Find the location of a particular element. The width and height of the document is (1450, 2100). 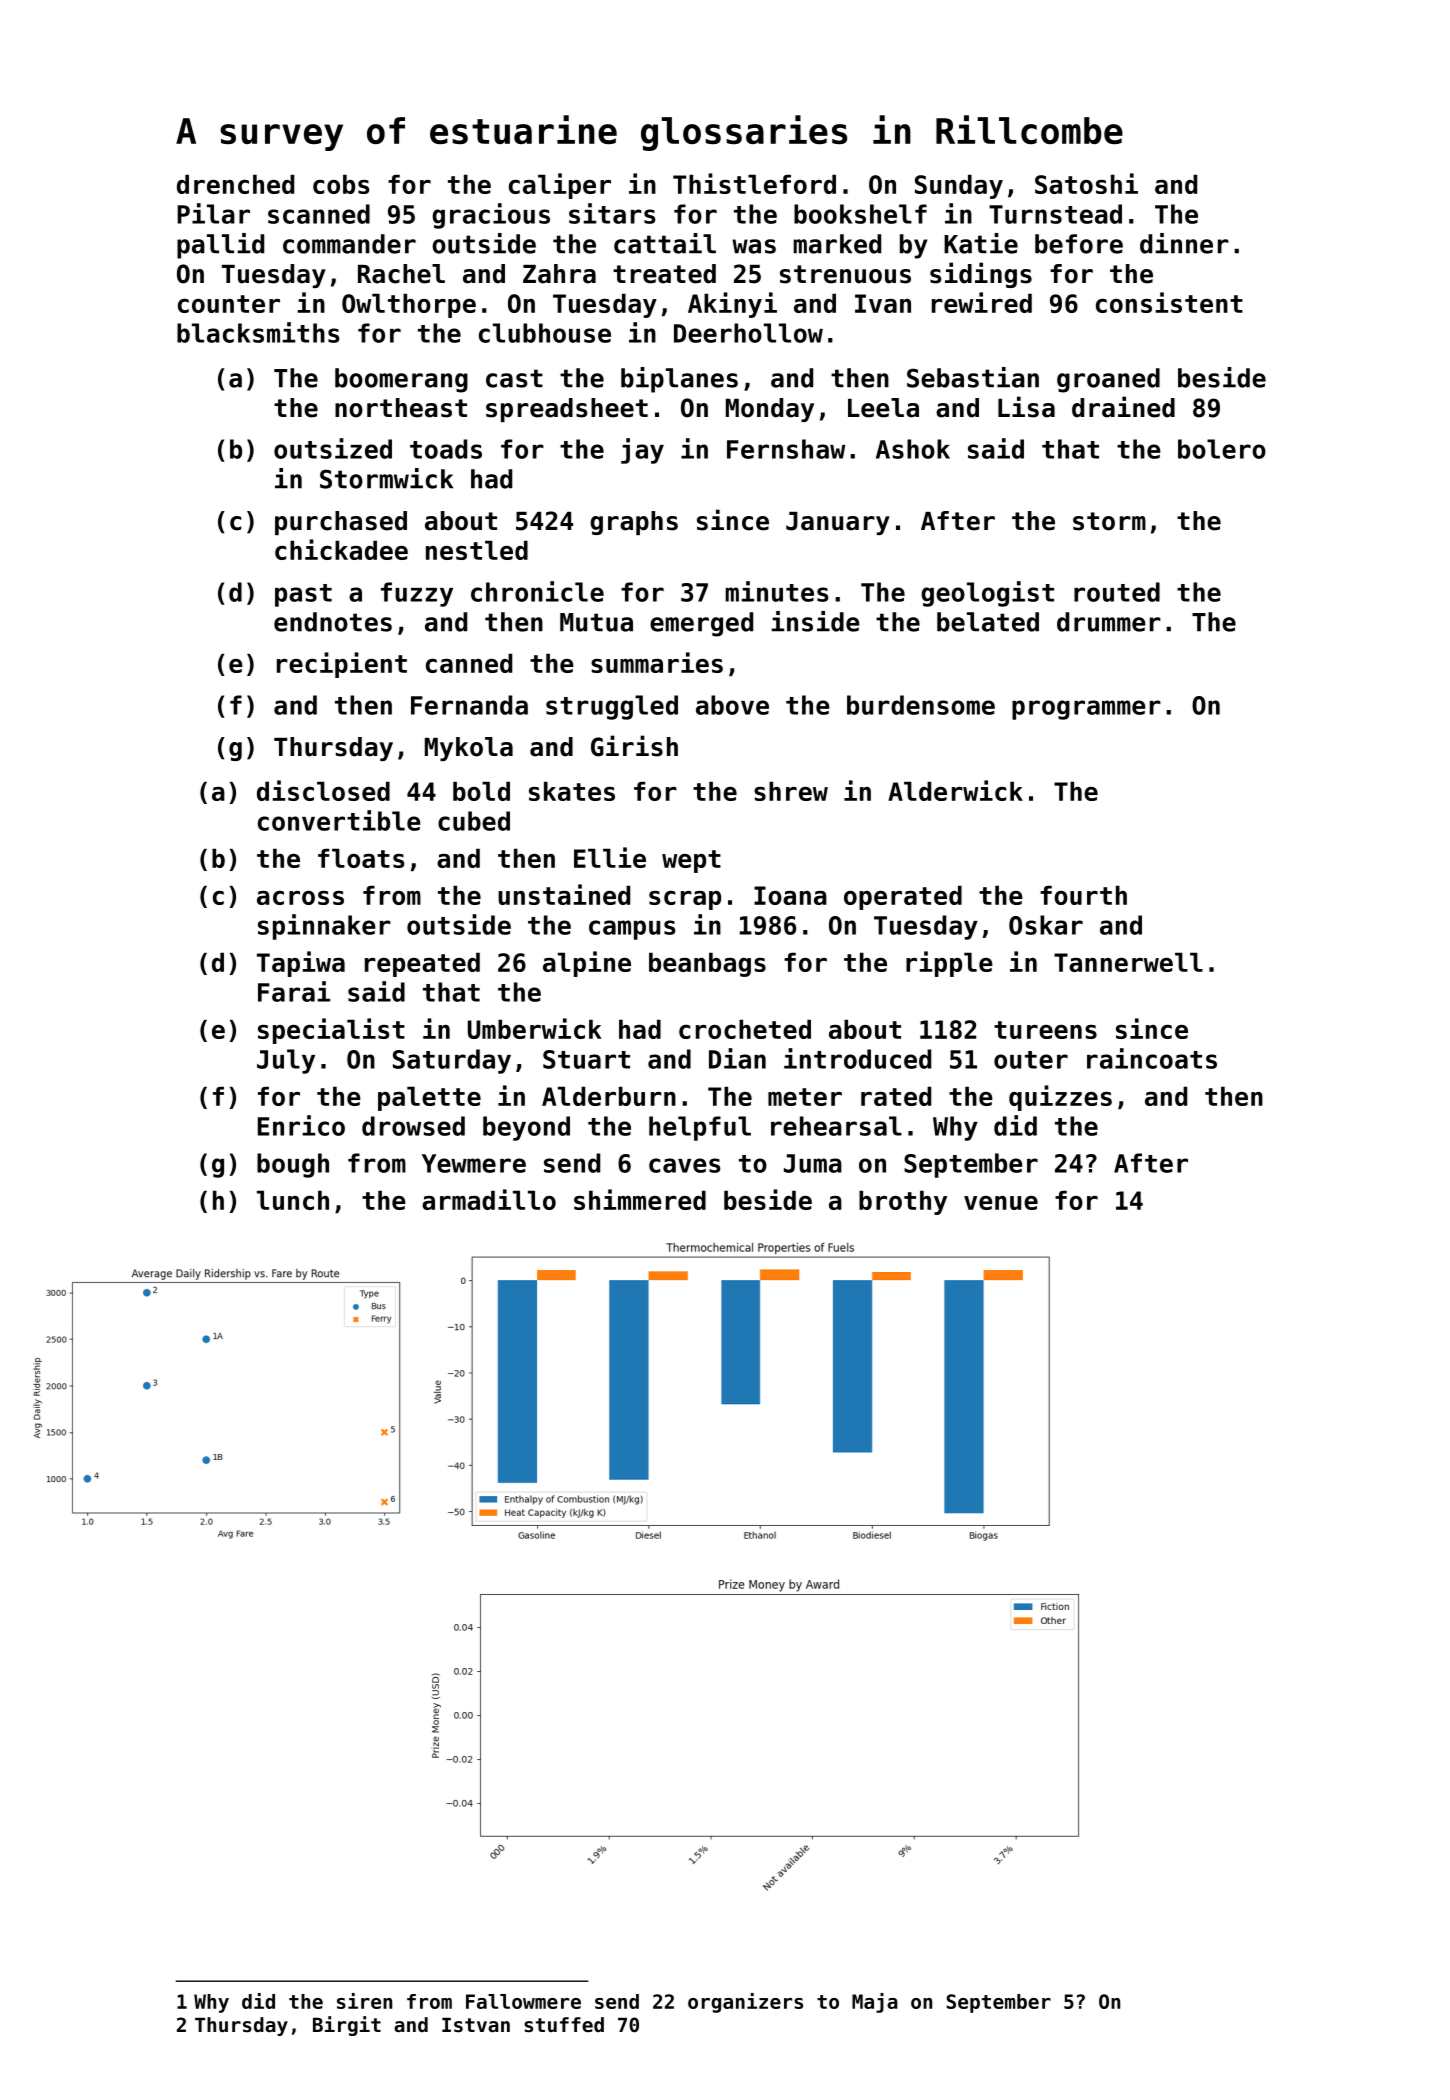

Zahra is located at coordinates (559, 274).
